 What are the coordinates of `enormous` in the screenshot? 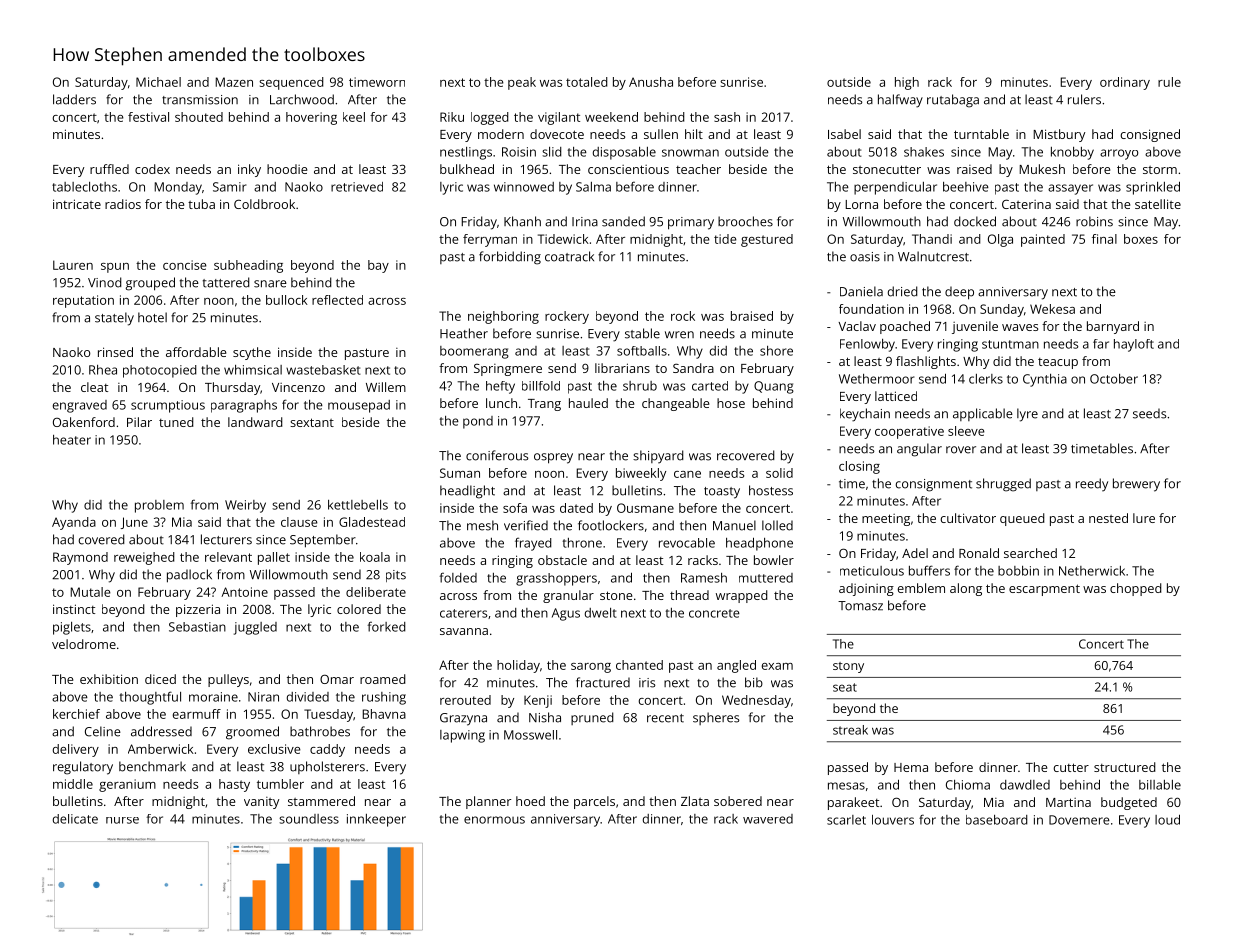 It's located at (494, 820).
